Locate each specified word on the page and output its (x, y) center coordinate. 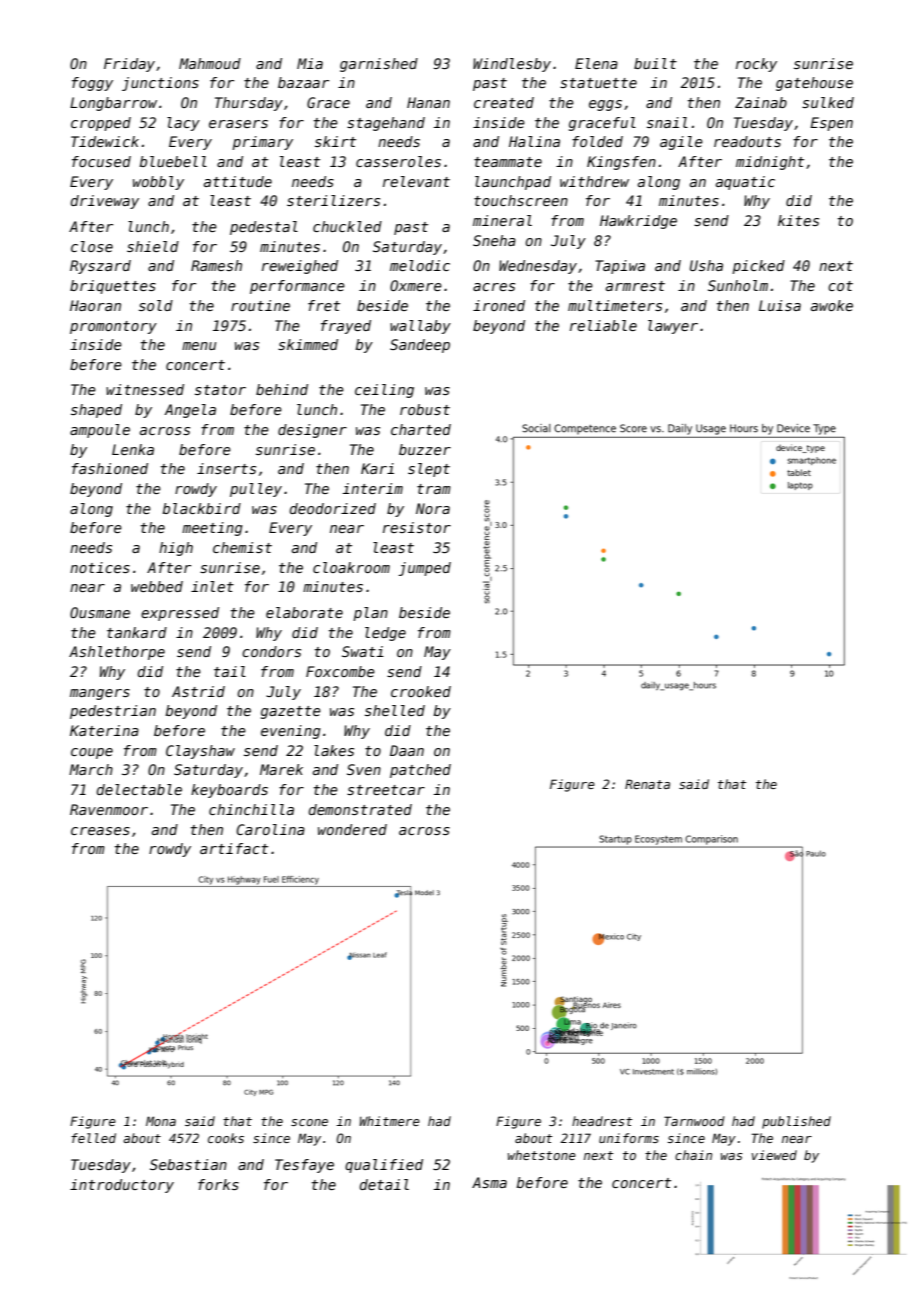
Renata (647, 784)
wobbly (158, 183)
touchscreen (521, 200)
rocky (756, 65)
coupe (92, 753)
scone (309, 1122)
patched (420, 771)
